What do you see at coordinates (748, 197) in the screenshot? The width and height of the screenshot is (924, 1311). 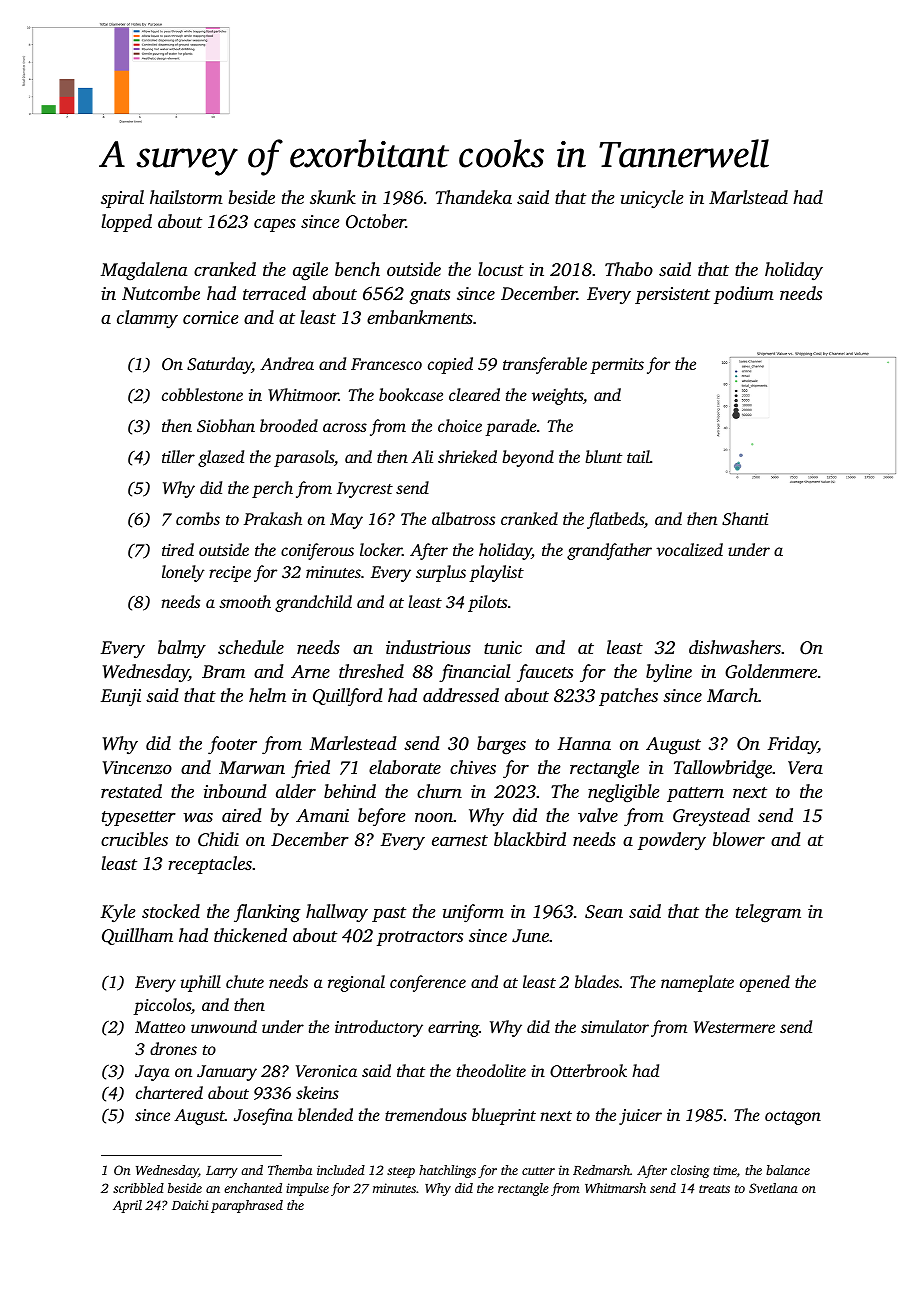 I see `Marlstead` at bounding box center [748, 197].
